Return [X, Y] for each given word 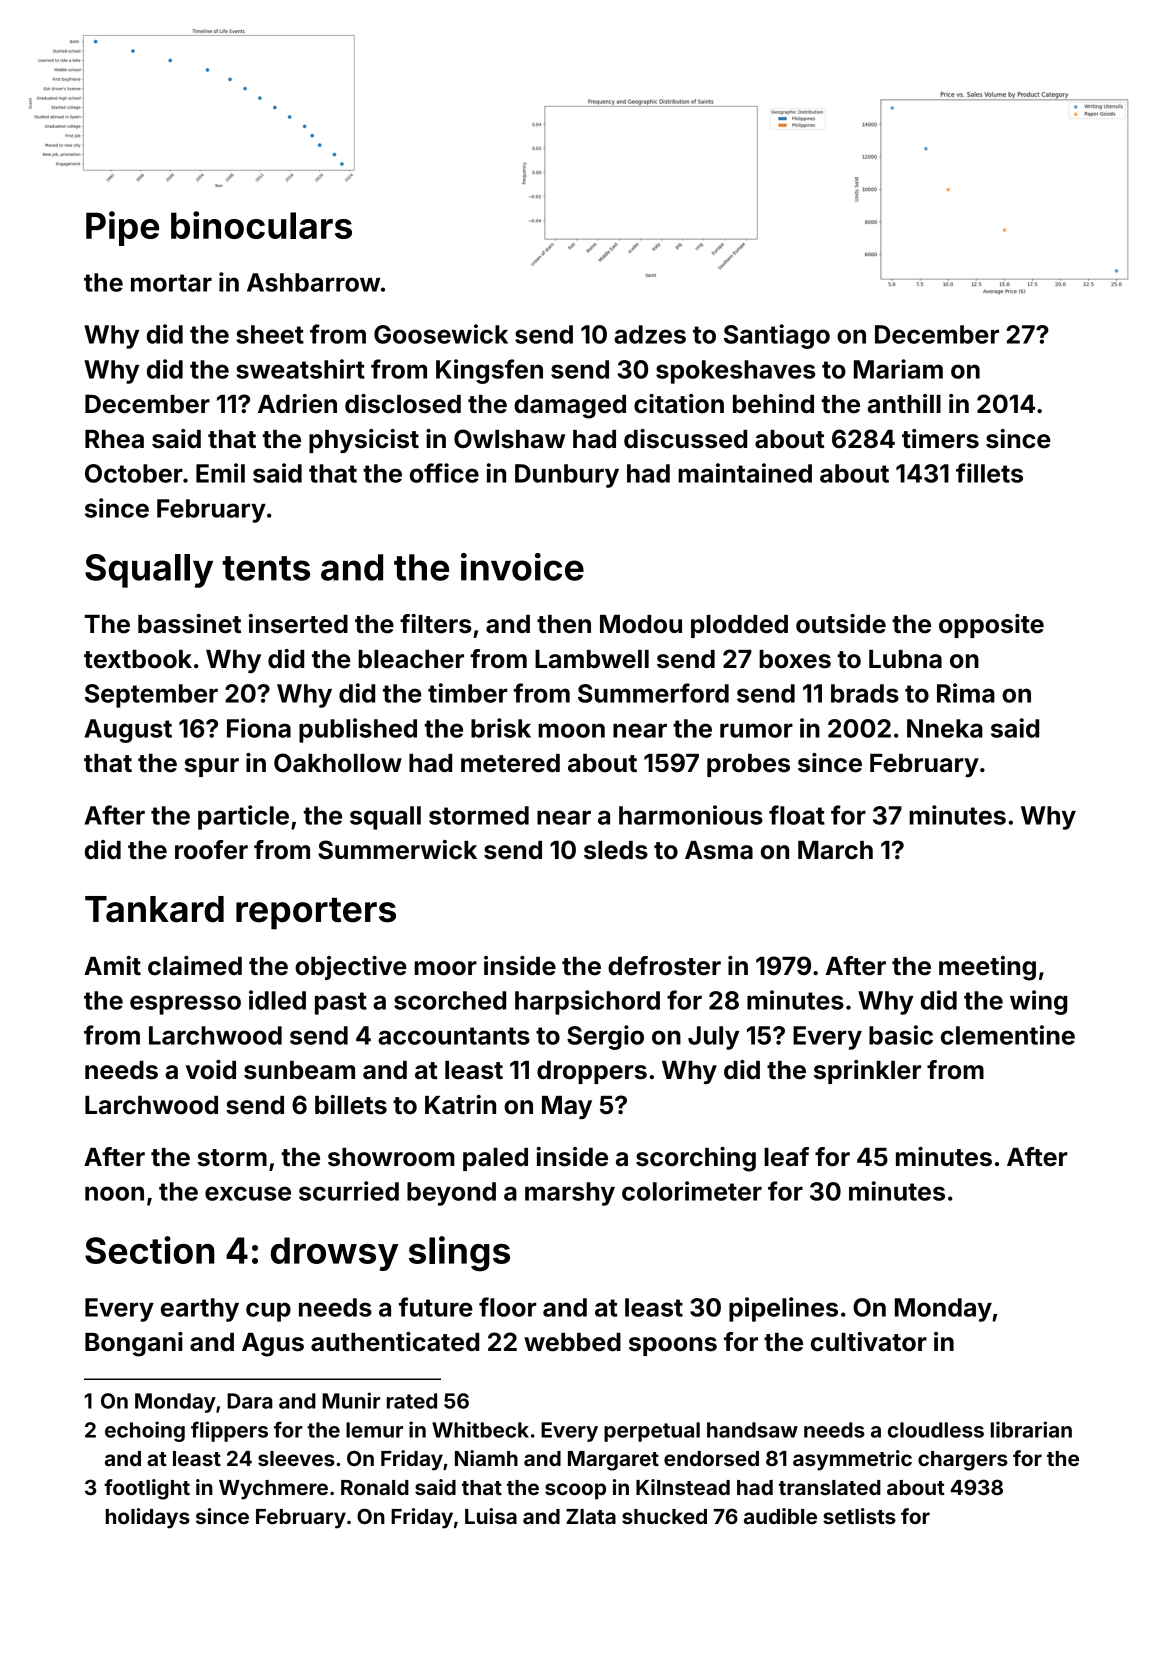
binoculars [261, 225]
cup [268, 1312]
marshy [570, 1194]
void [211, 1070]
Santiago [777, 336]
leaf [786, 1157]
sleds [616, 850]
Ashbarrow [313, 282]
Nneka [945, 728]
